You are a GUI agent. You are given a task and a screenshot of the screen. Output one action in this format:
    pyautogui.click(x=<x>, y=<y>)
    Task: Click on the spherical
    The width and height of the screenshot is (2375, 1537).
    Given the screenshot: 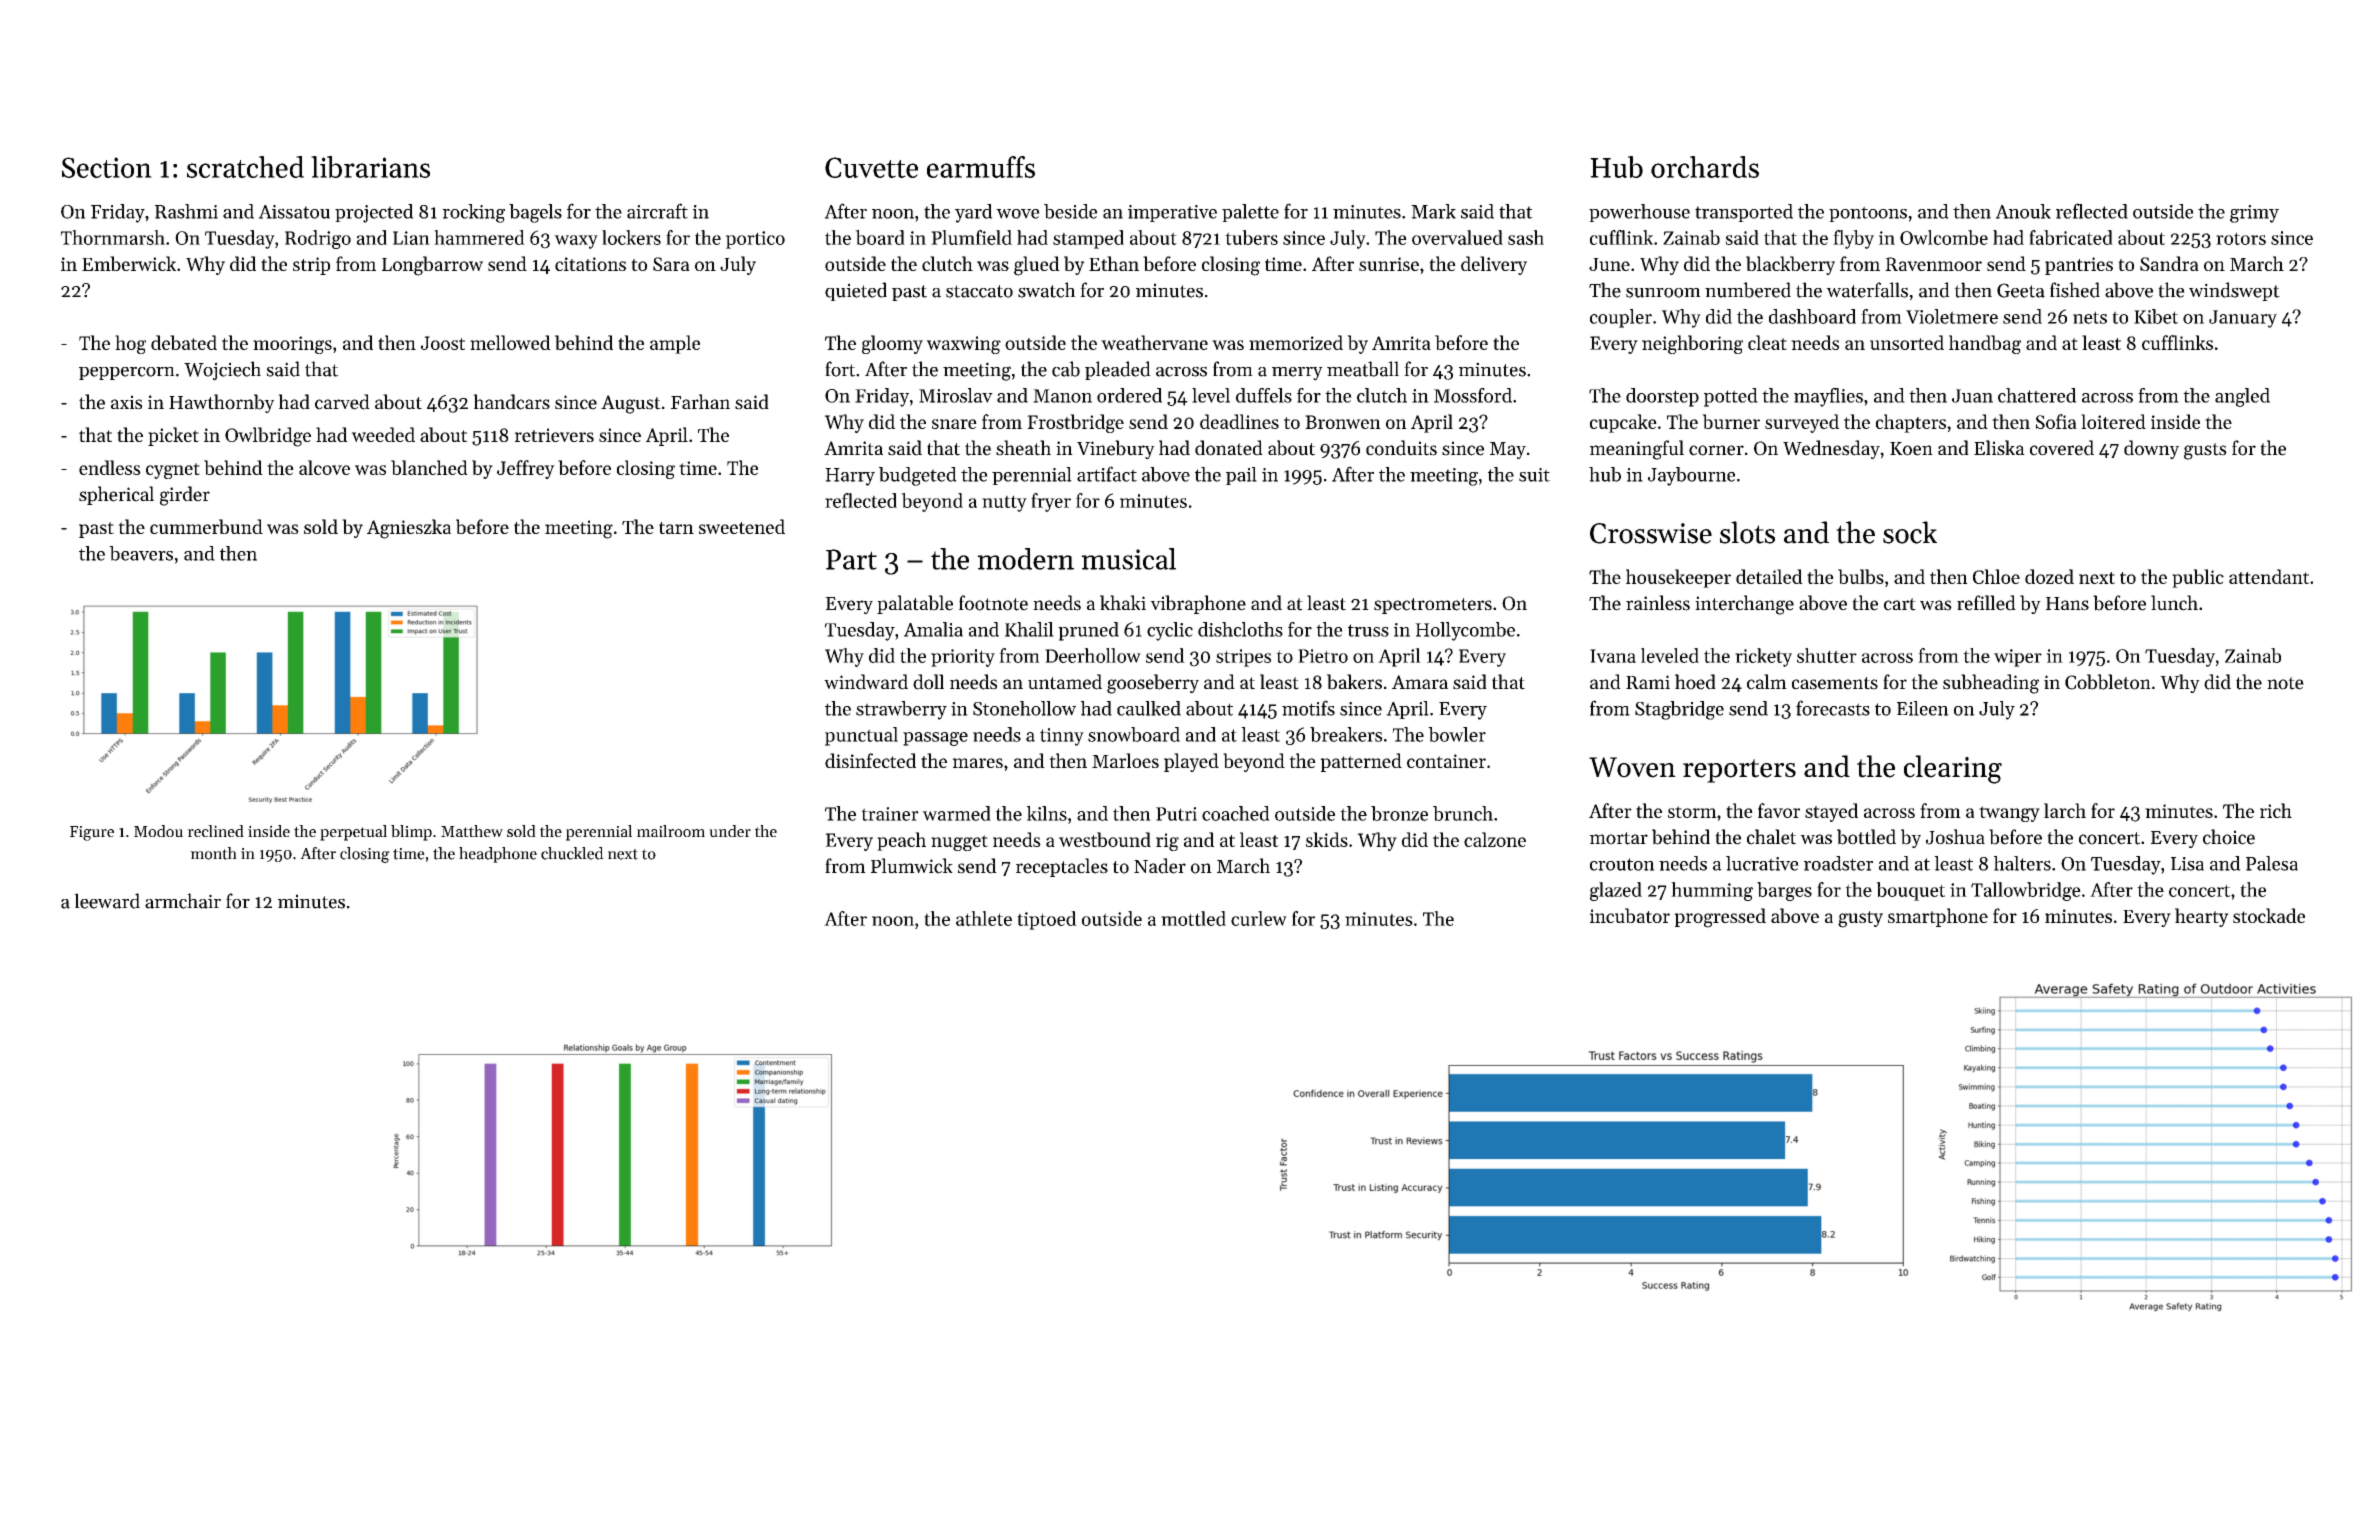 What is the action you would take?
    pyautogui.click(x=116, y=495)
